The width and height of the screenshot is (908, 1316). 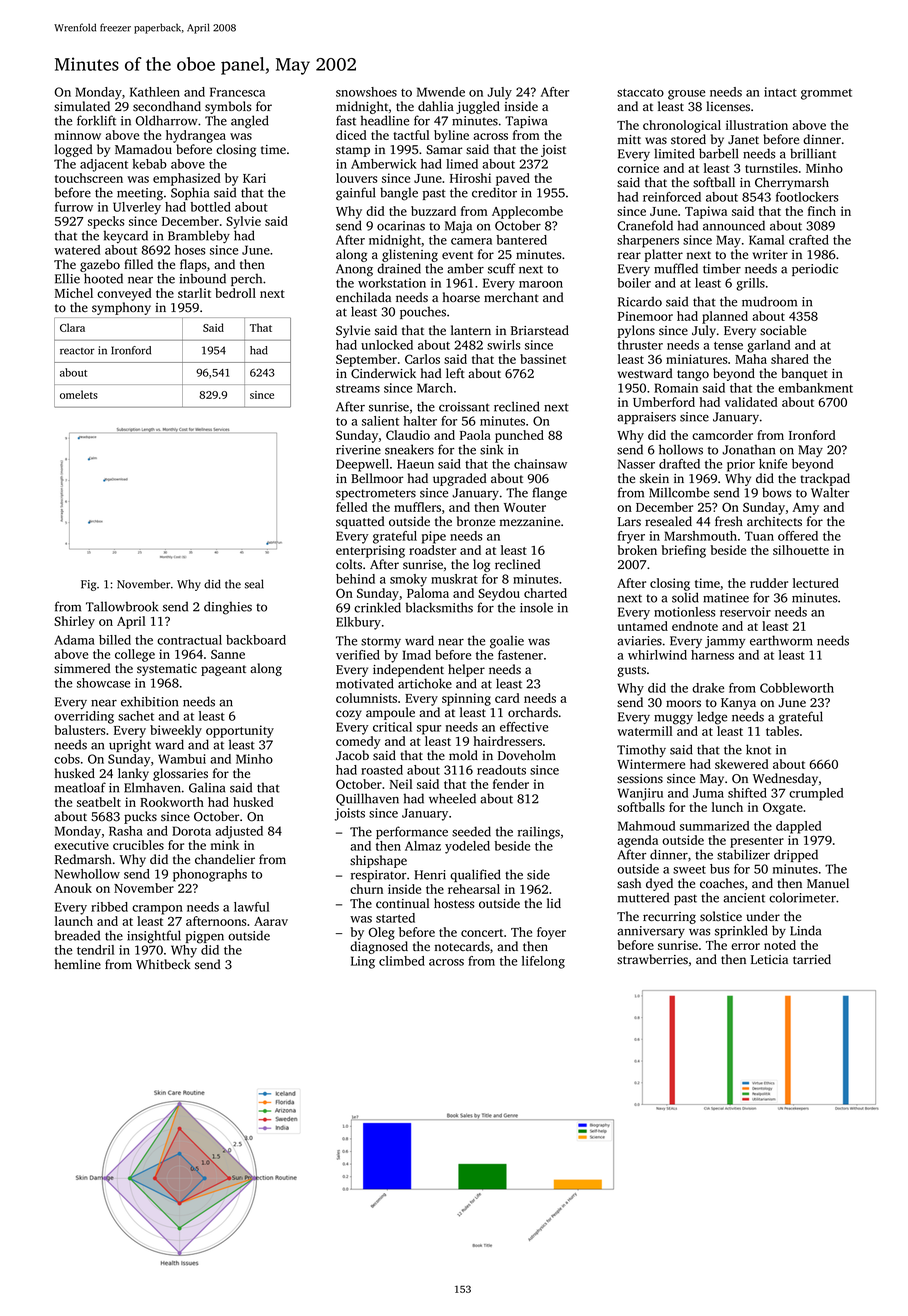 I want to click on crumpled, so click(x=816, y=794).
